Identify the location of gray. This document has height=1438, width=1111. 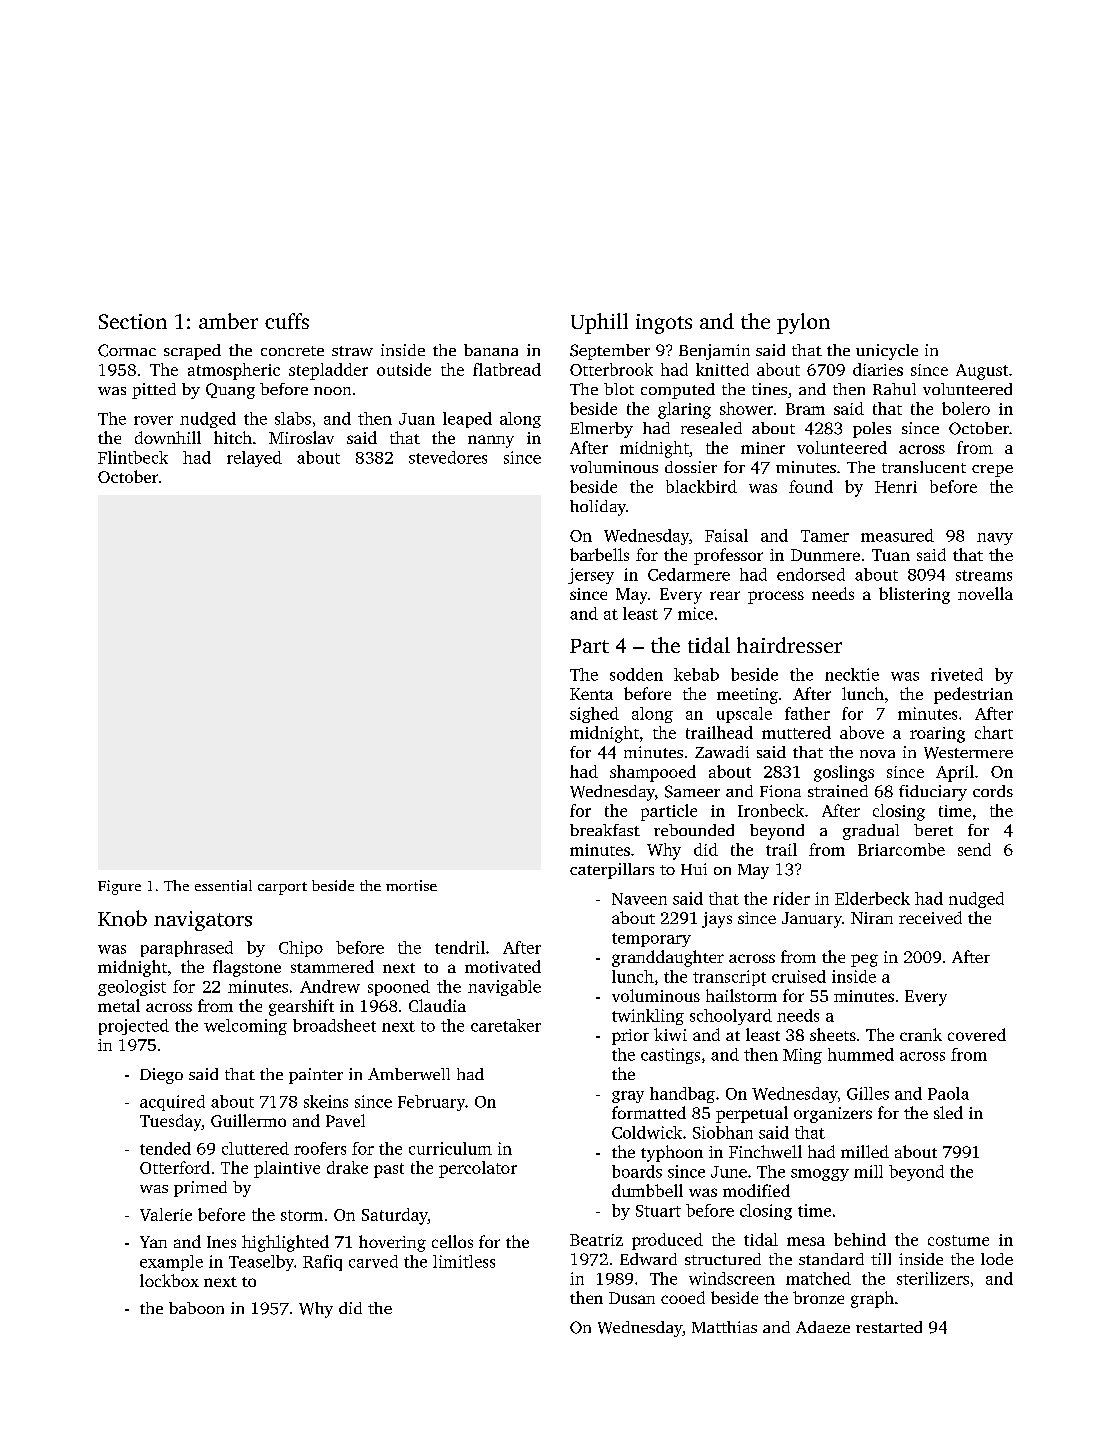
(628, 1097).
